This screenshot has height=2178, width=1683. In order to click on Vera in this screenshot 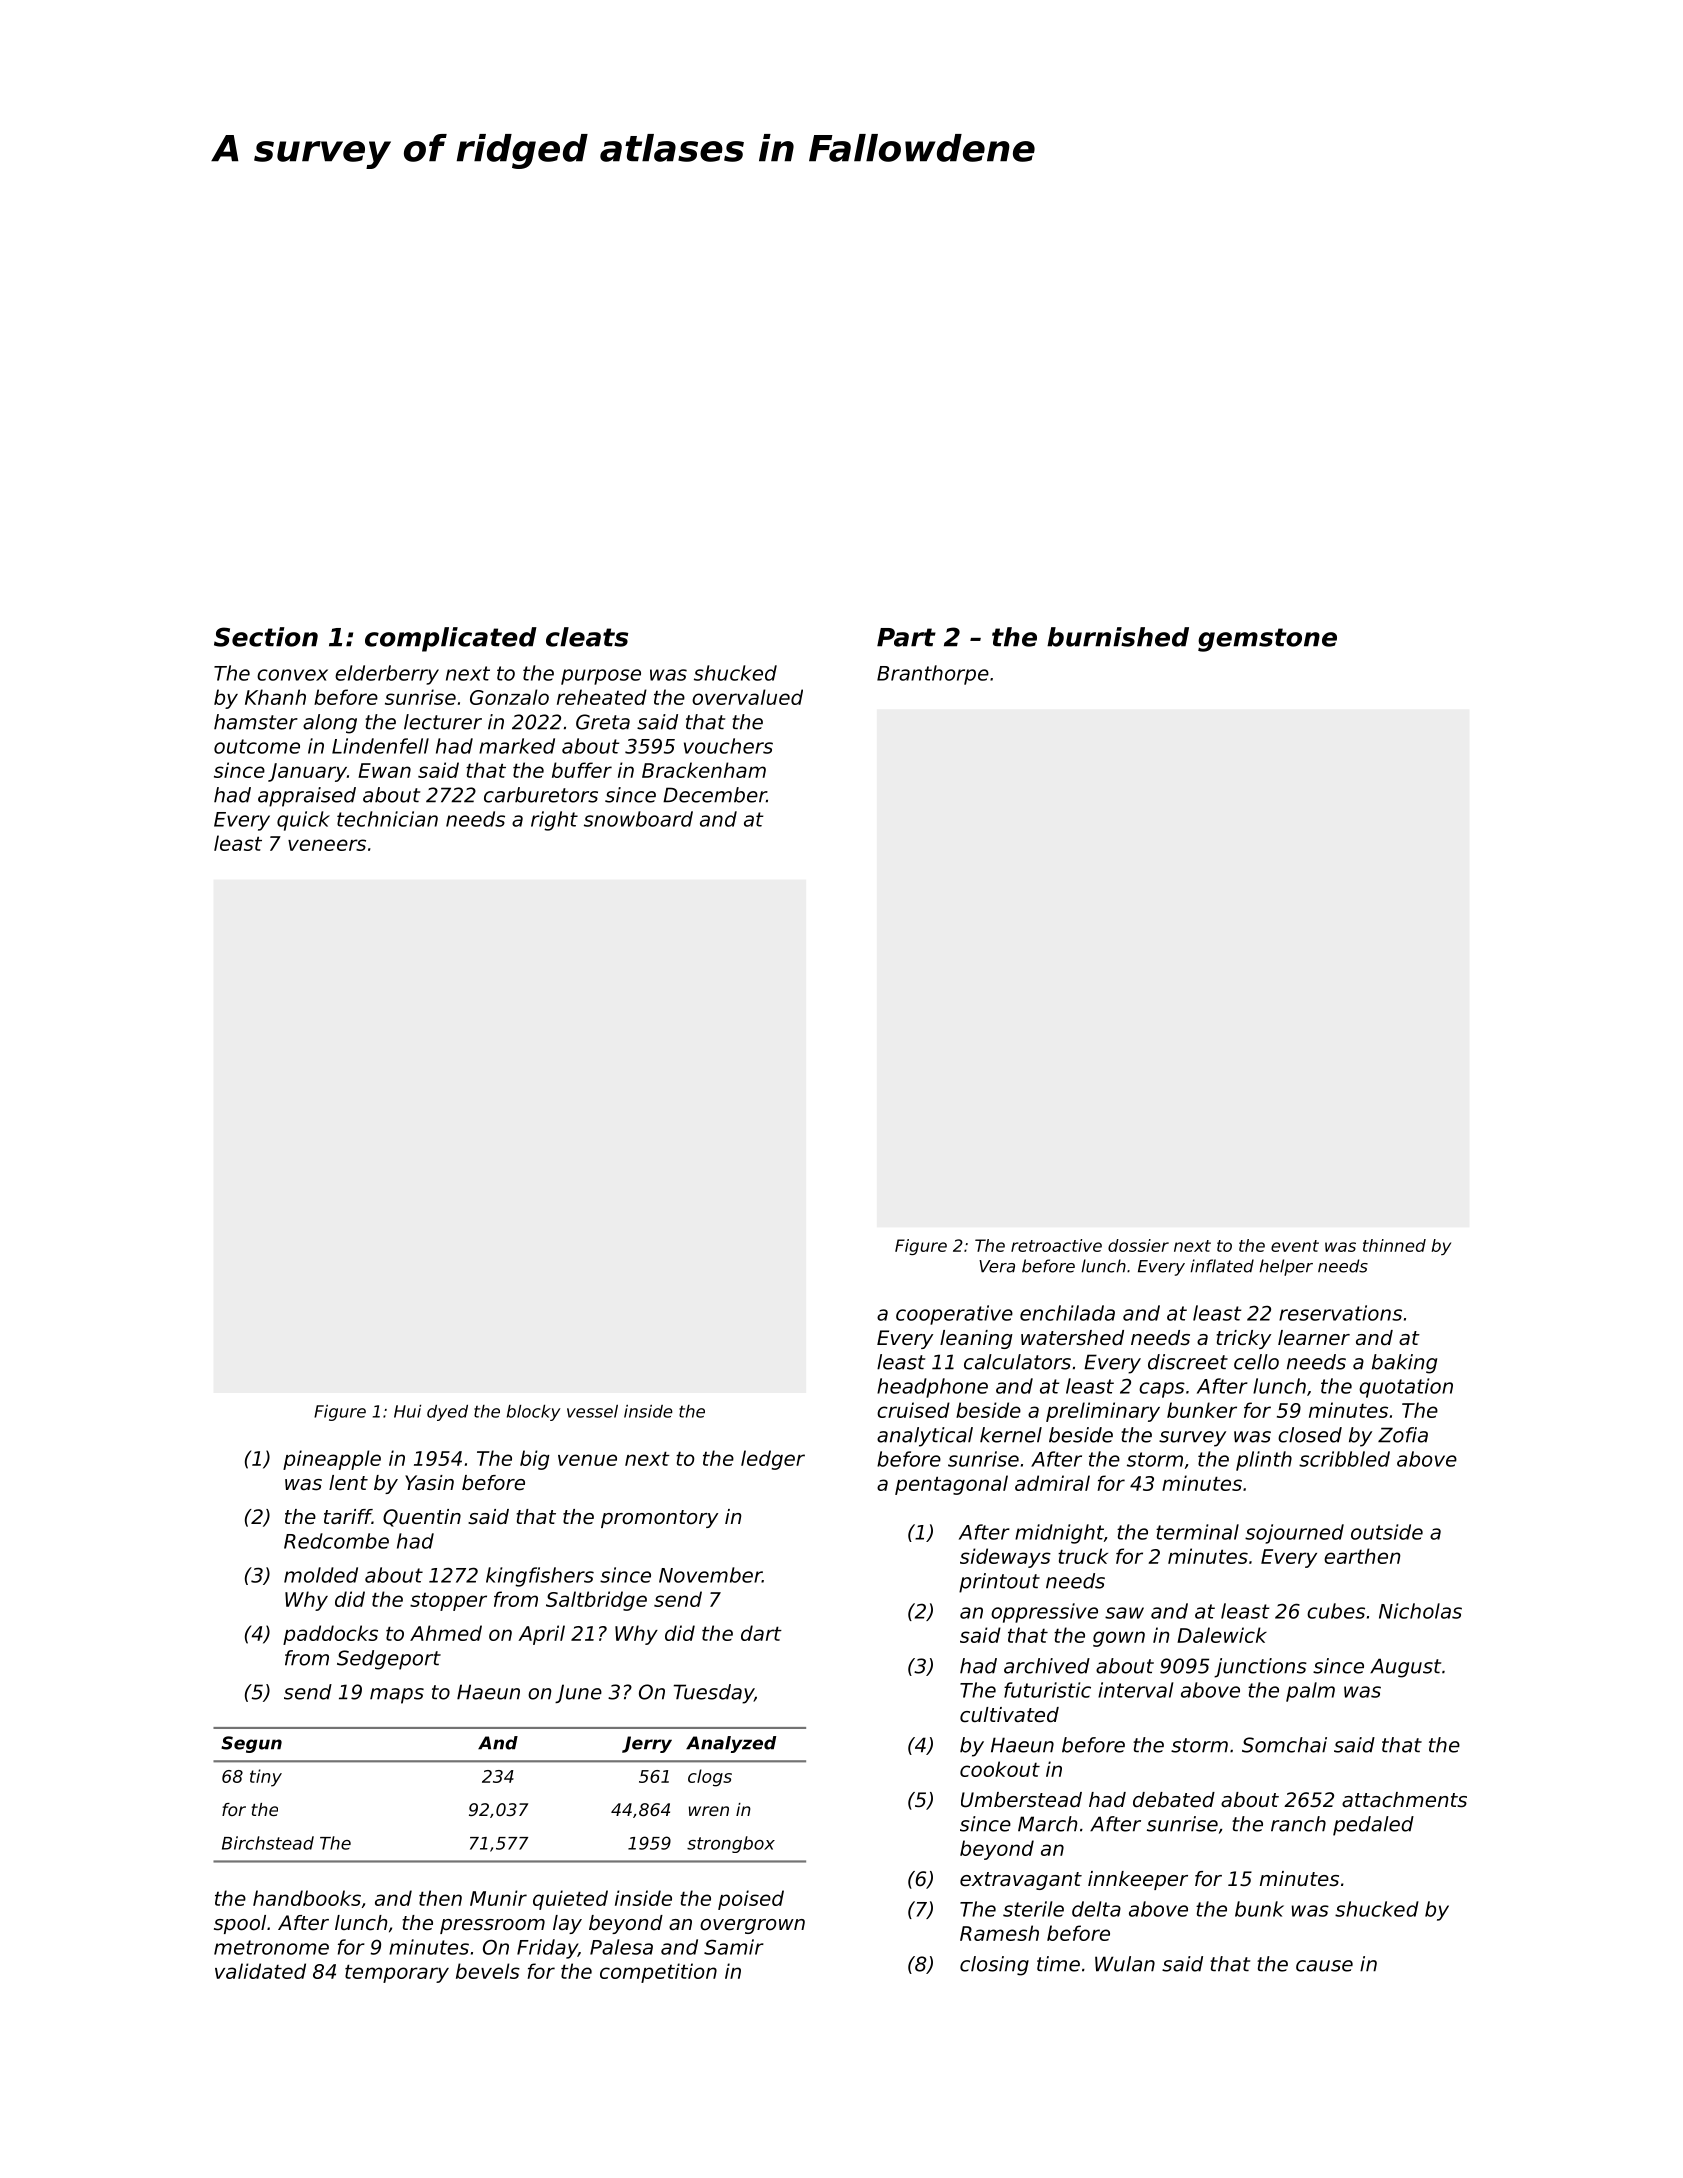, I will do `click(997, 1266)`.
